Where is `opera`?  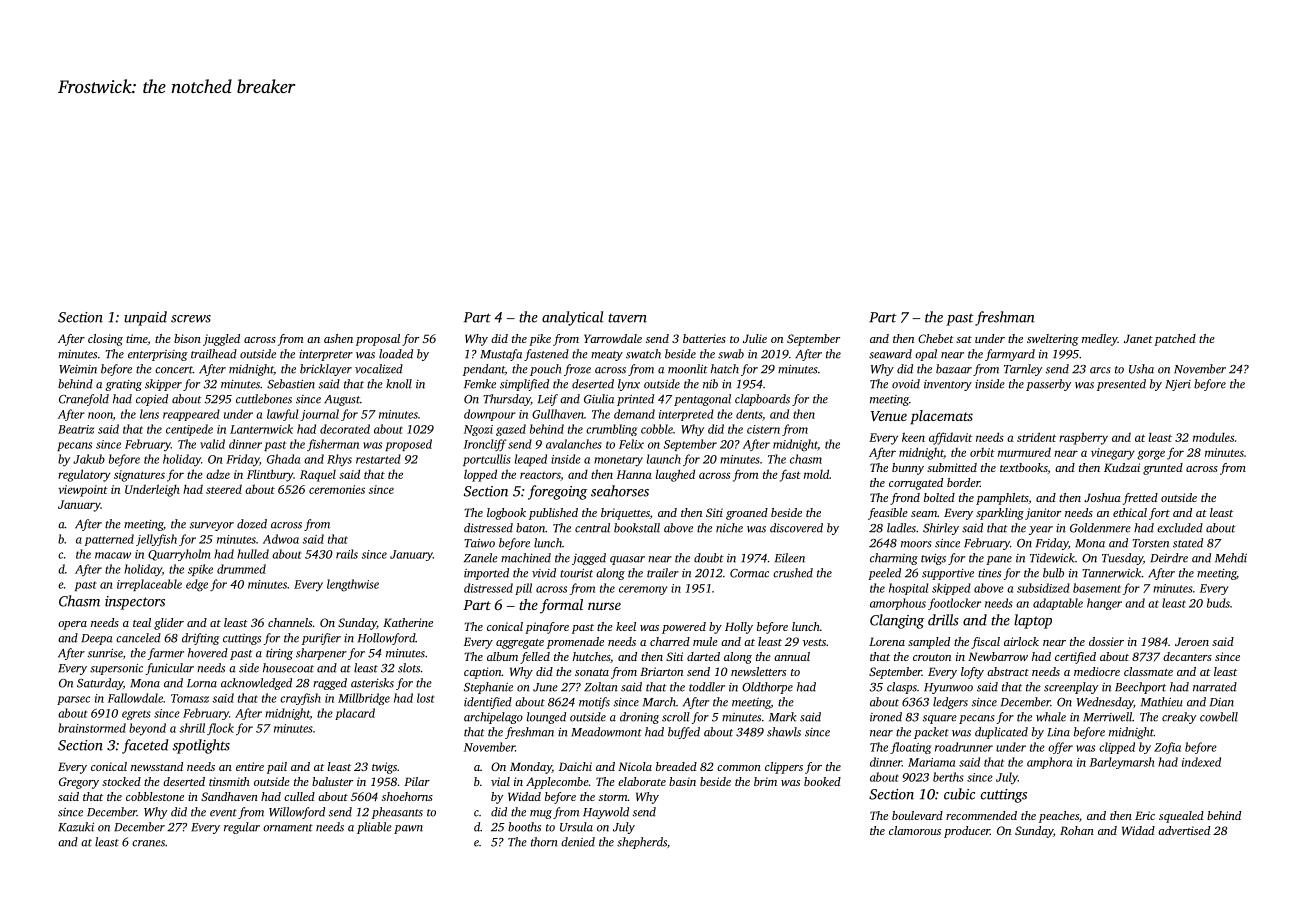 opera is located at coordinates (72, 625).
